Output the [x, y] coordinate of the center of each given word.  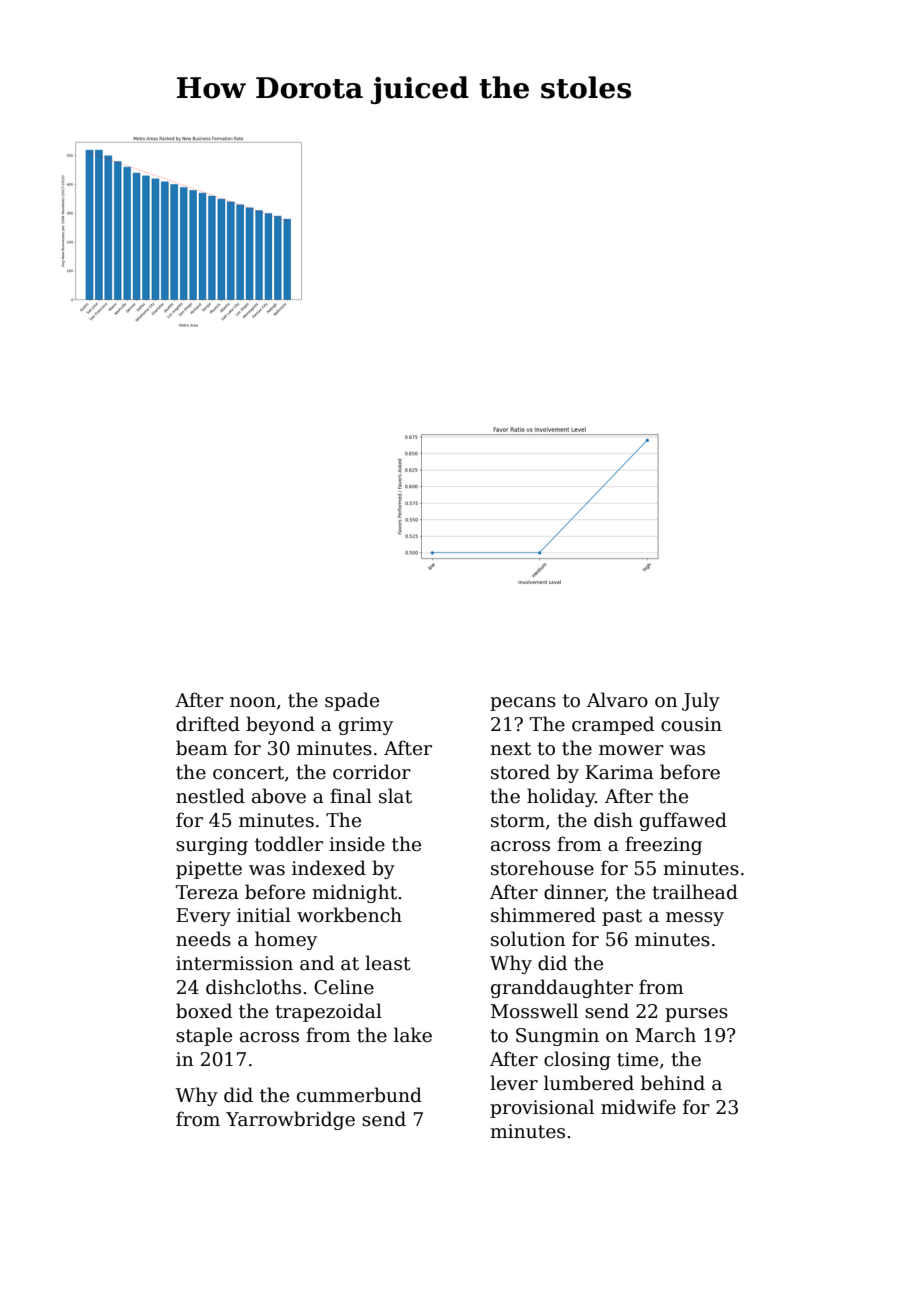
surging [212, 846]
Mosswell [534, 1011]
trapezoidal [328, 1012]
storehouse [542, 868]
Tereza [207, 892]
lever [514, 1083]
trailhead [695, 892]
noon [253, 702]
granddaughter [562, 988]
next [510, 749]
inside [357, 844]
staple [204, 1036]
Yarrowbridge [290, 1120]
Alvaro [617, 700]
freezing [663, 845]
